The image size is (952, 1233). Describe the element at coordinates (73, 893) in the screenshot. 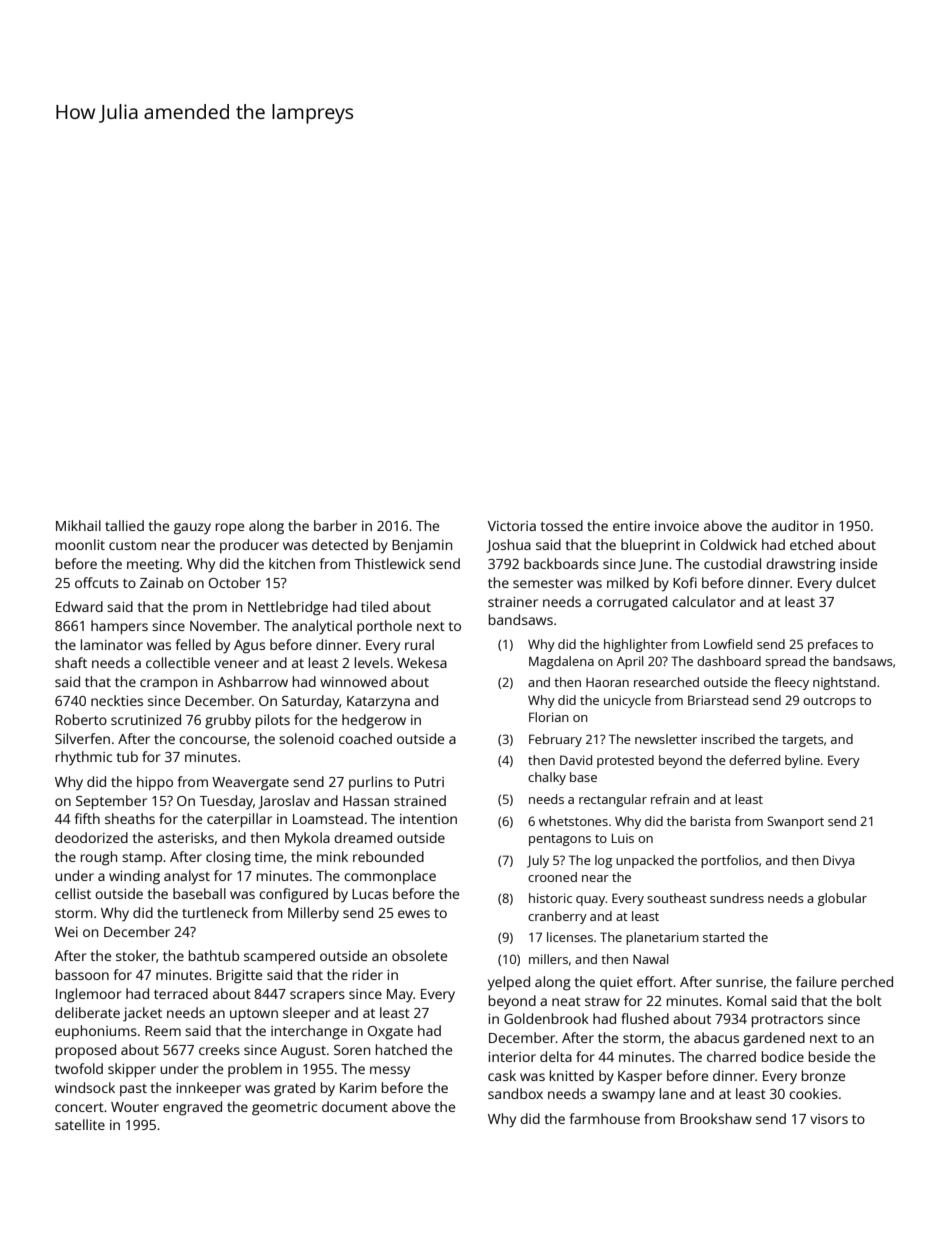

I see `cellist` at that location.
